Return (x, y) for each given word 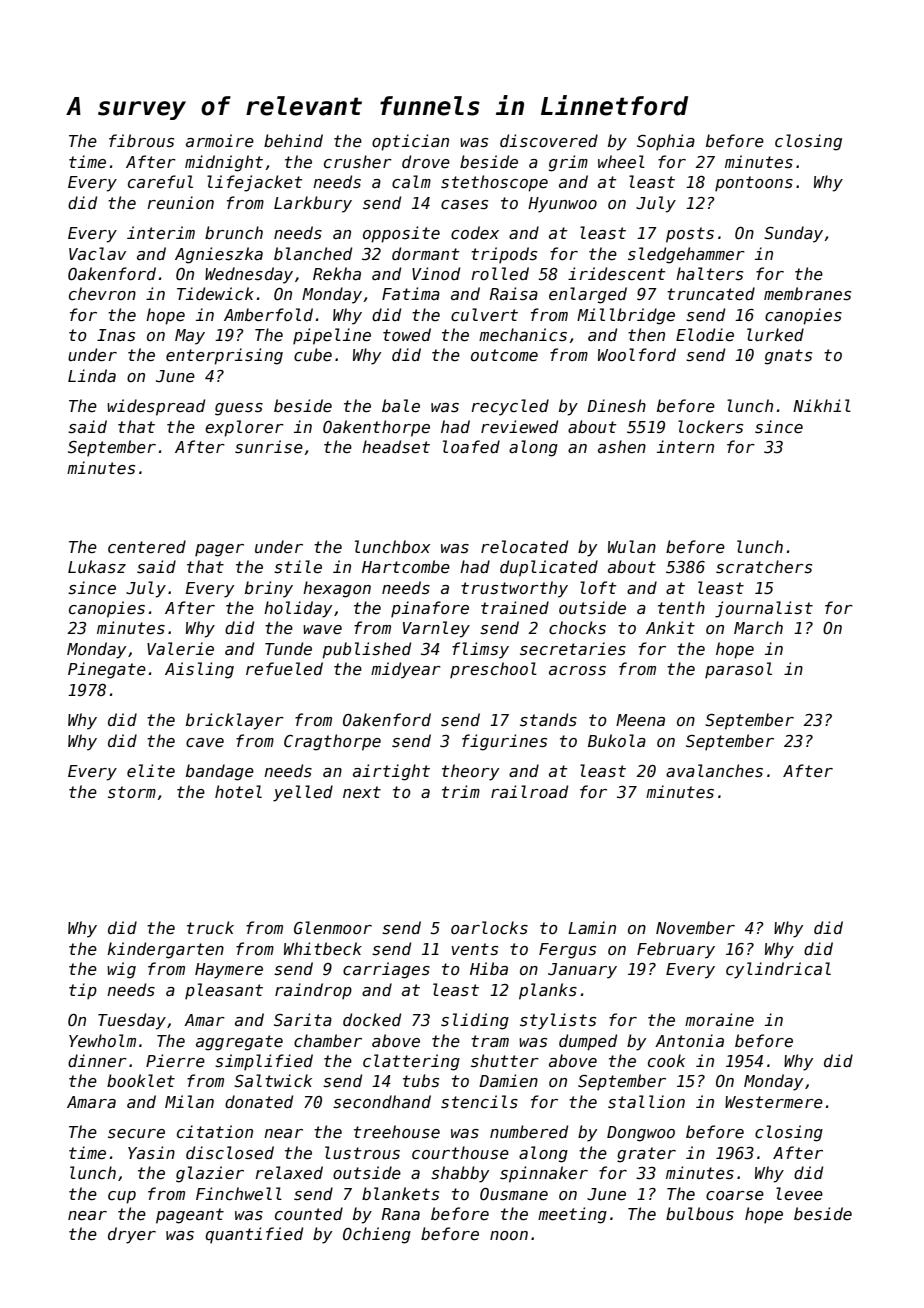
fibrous (141, 141)
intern (685, 446)
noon (509, 1235)
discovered (549, 140)
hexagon (337, 589)
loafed (471, 446)
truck (210, 927)
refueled (284, 668)
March (758, 627)
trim (461, 791)
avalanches (714, 770)
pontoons (754, 184)
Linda (92, 375)
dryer (132, 1235)
